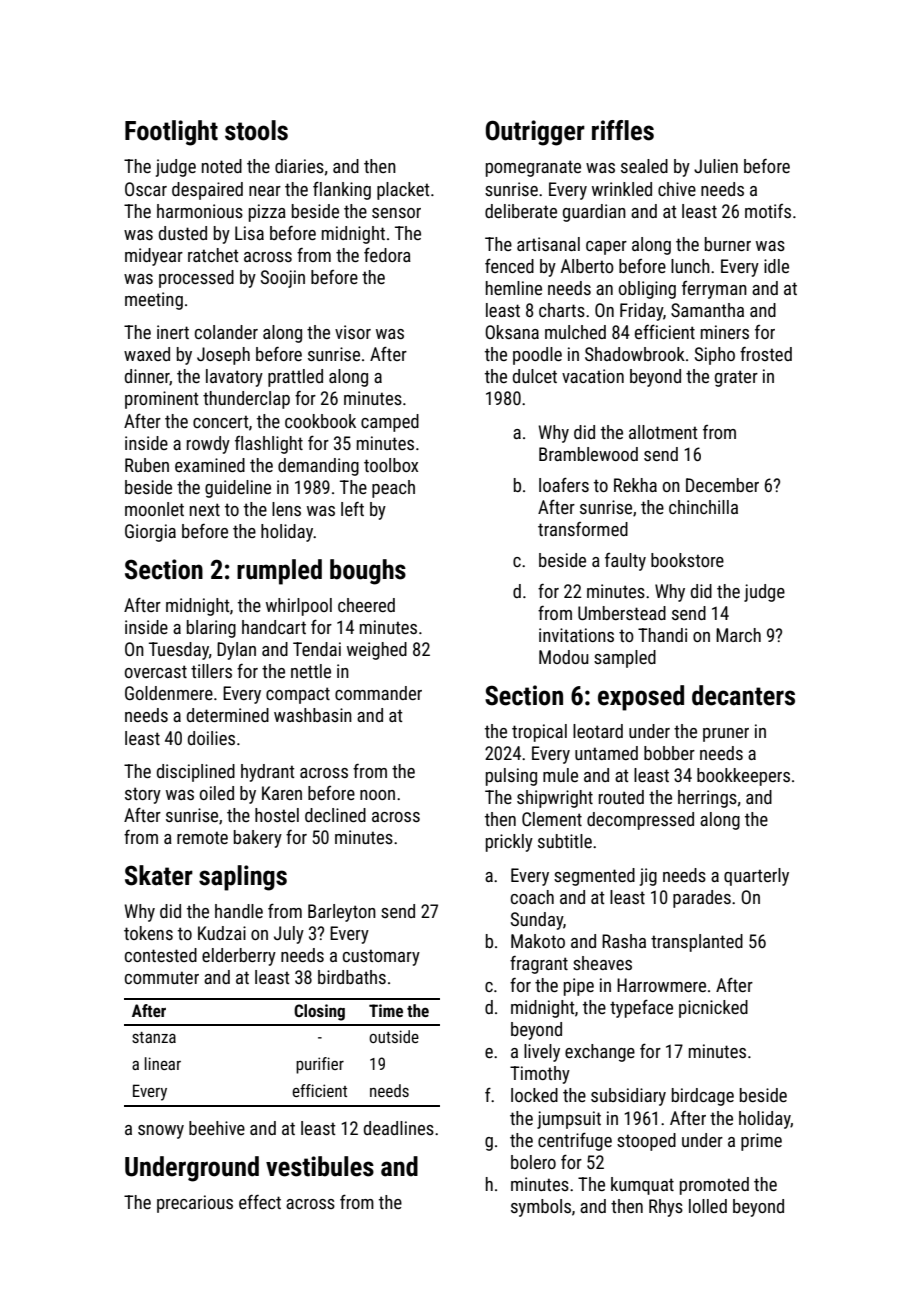 The height and width of the page is (1311, 924). What do you see at coordinates (635, 354) in the page?
I see `Shadowbrook` at bounding box center [635, 354].
